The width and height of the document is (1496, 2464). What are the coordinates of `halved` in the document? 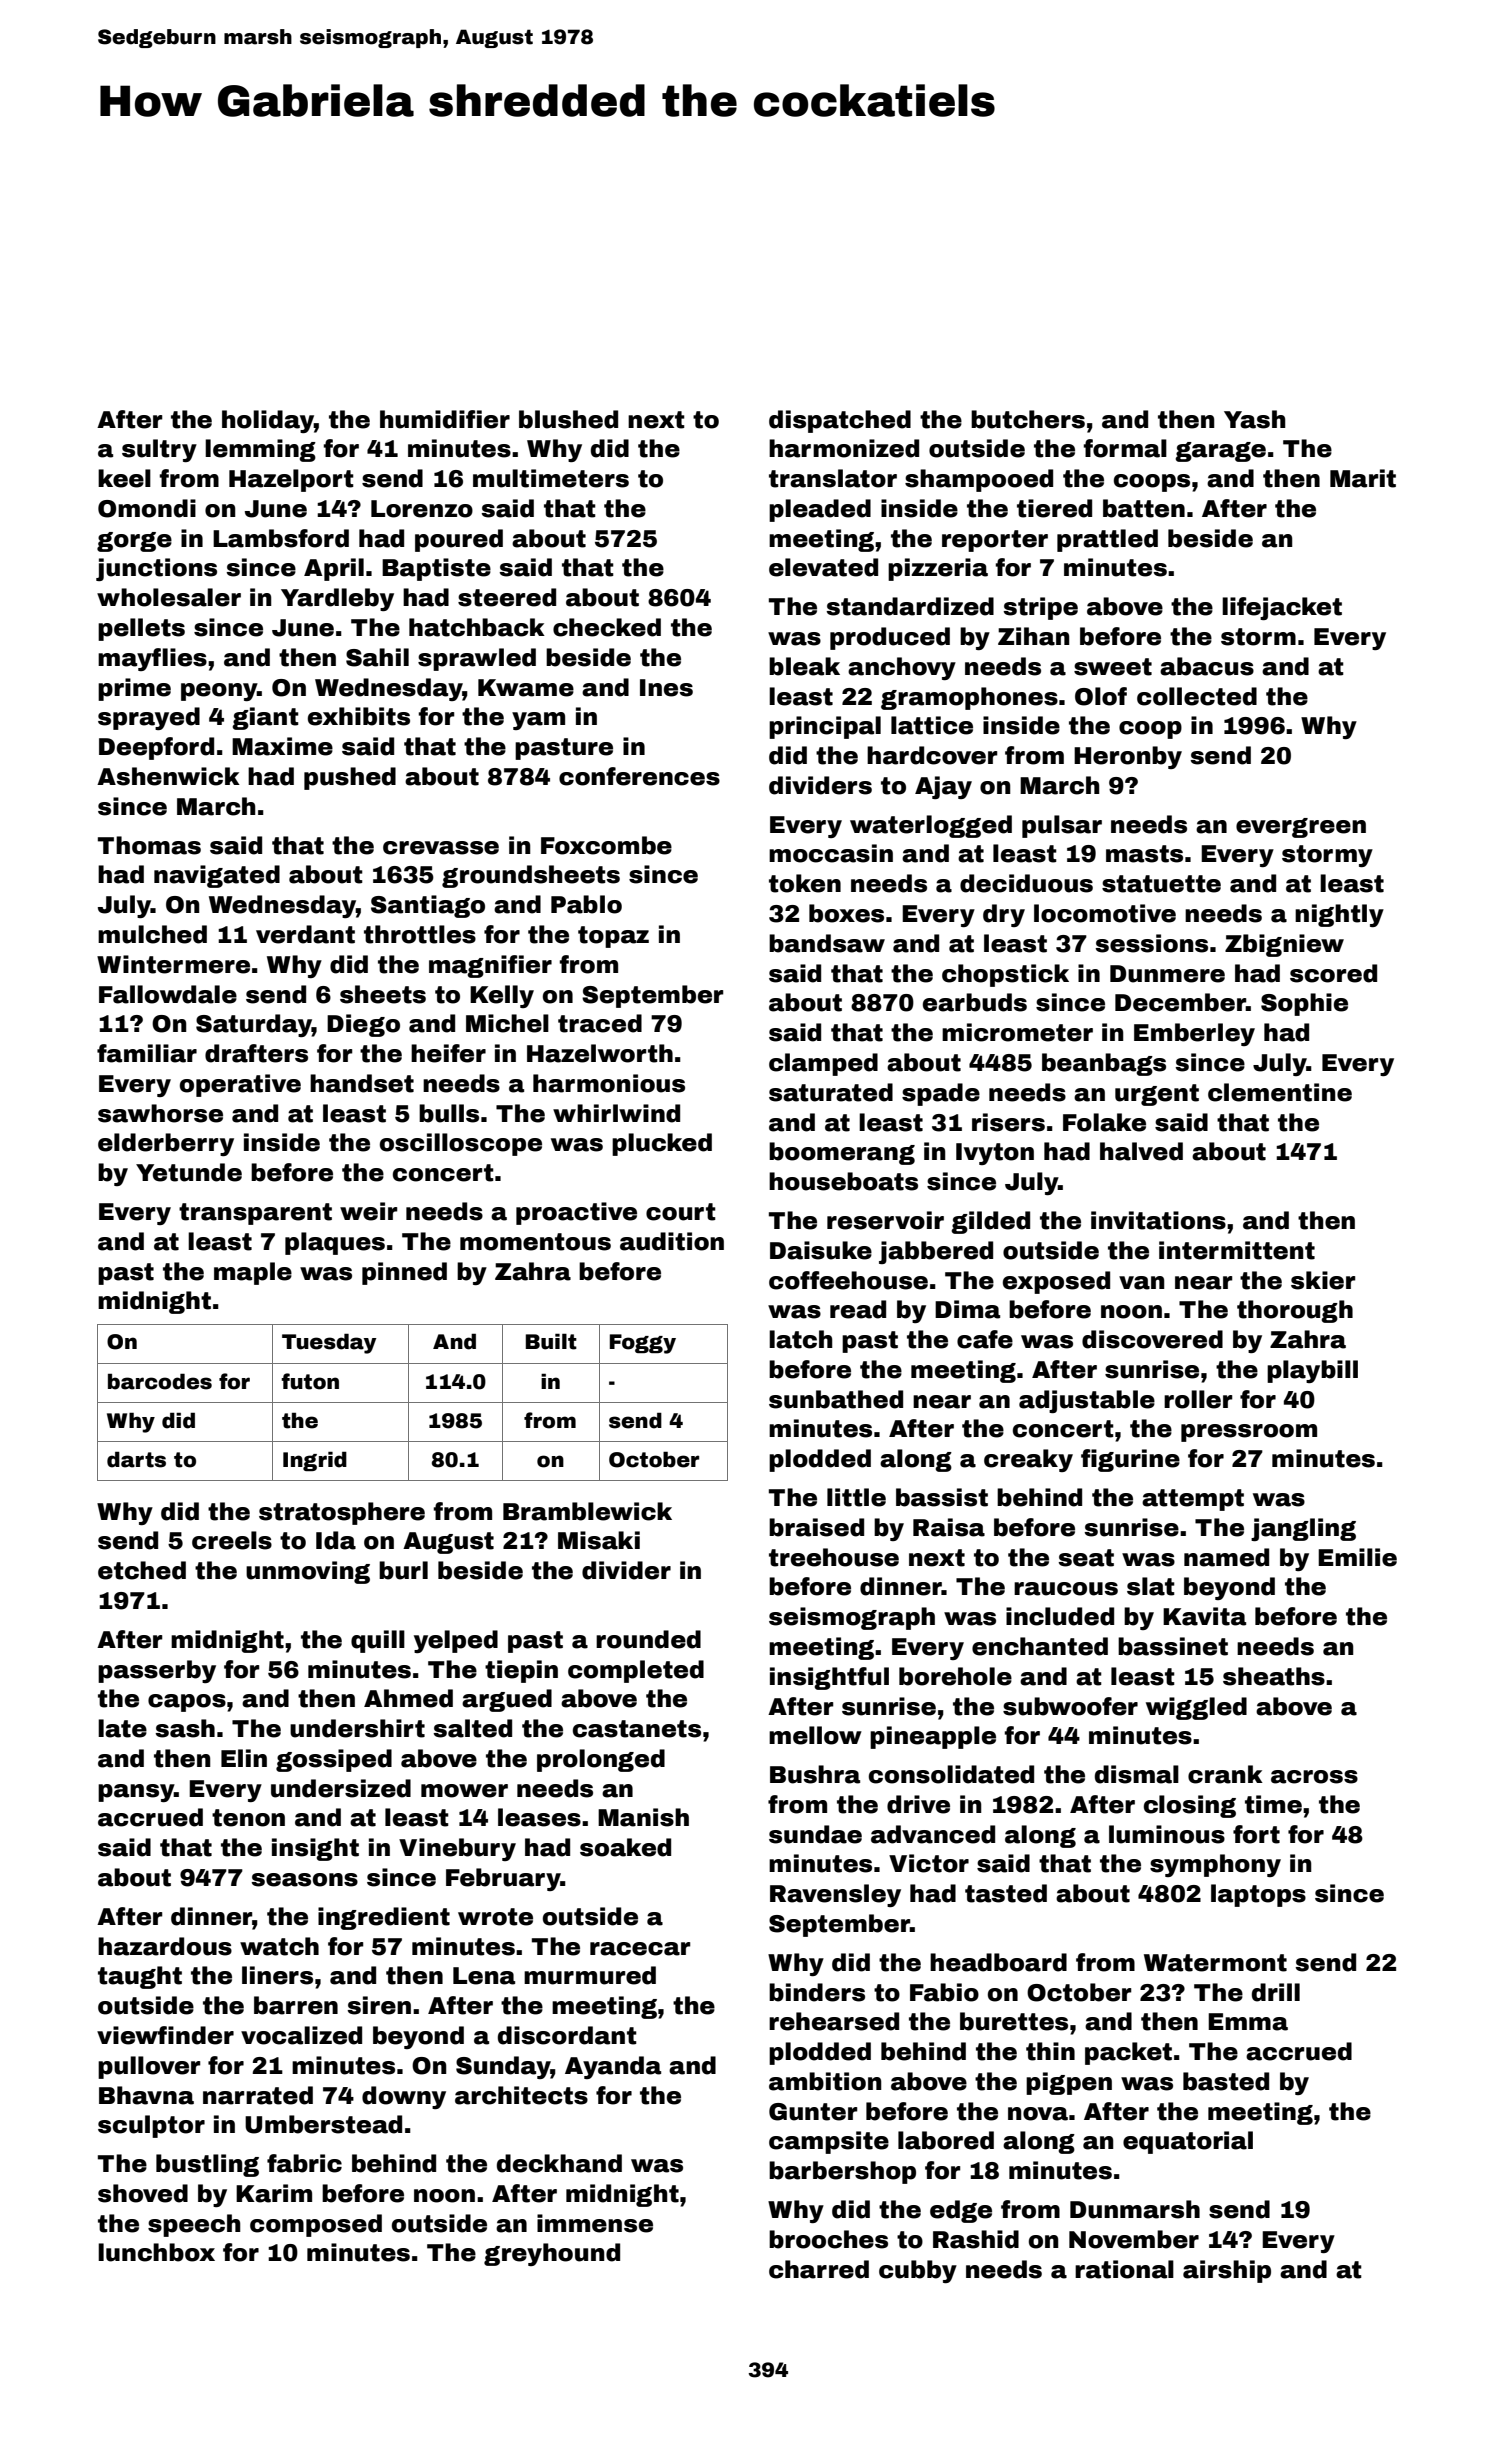 It's located at (1141, 1151).
